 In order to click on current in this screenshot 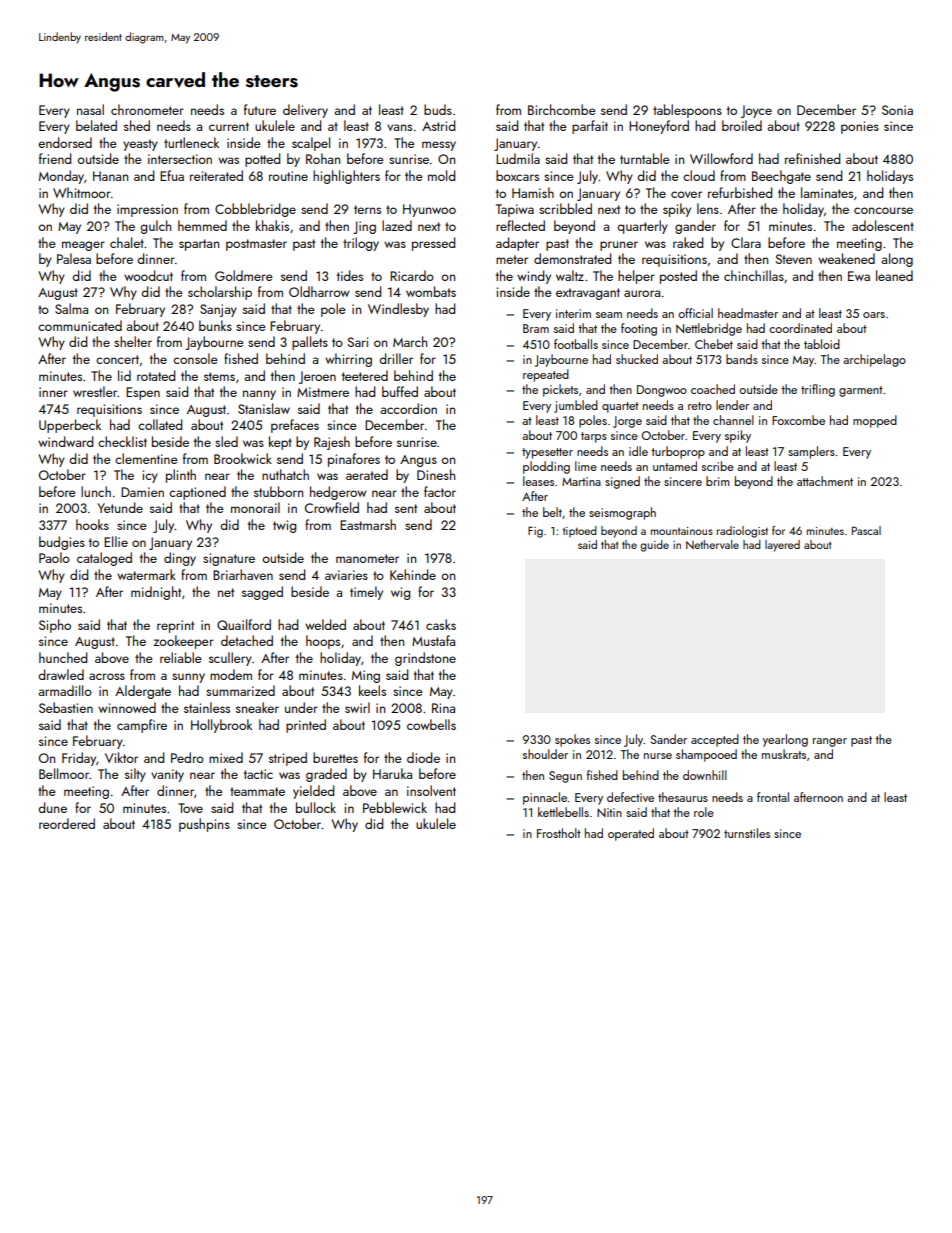, I will do `click(229, 126)`.
